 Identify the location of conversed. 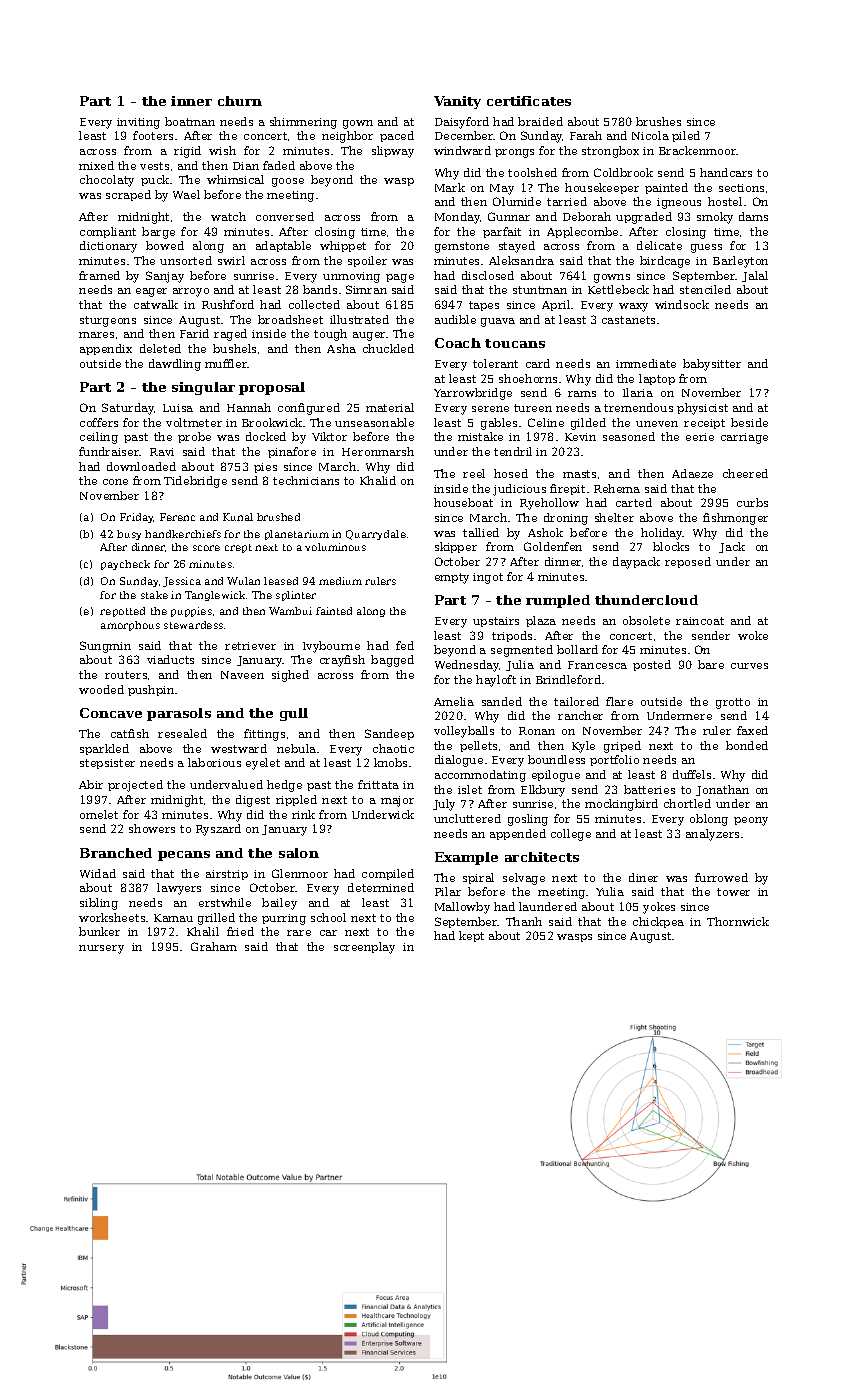
(285, 216).
